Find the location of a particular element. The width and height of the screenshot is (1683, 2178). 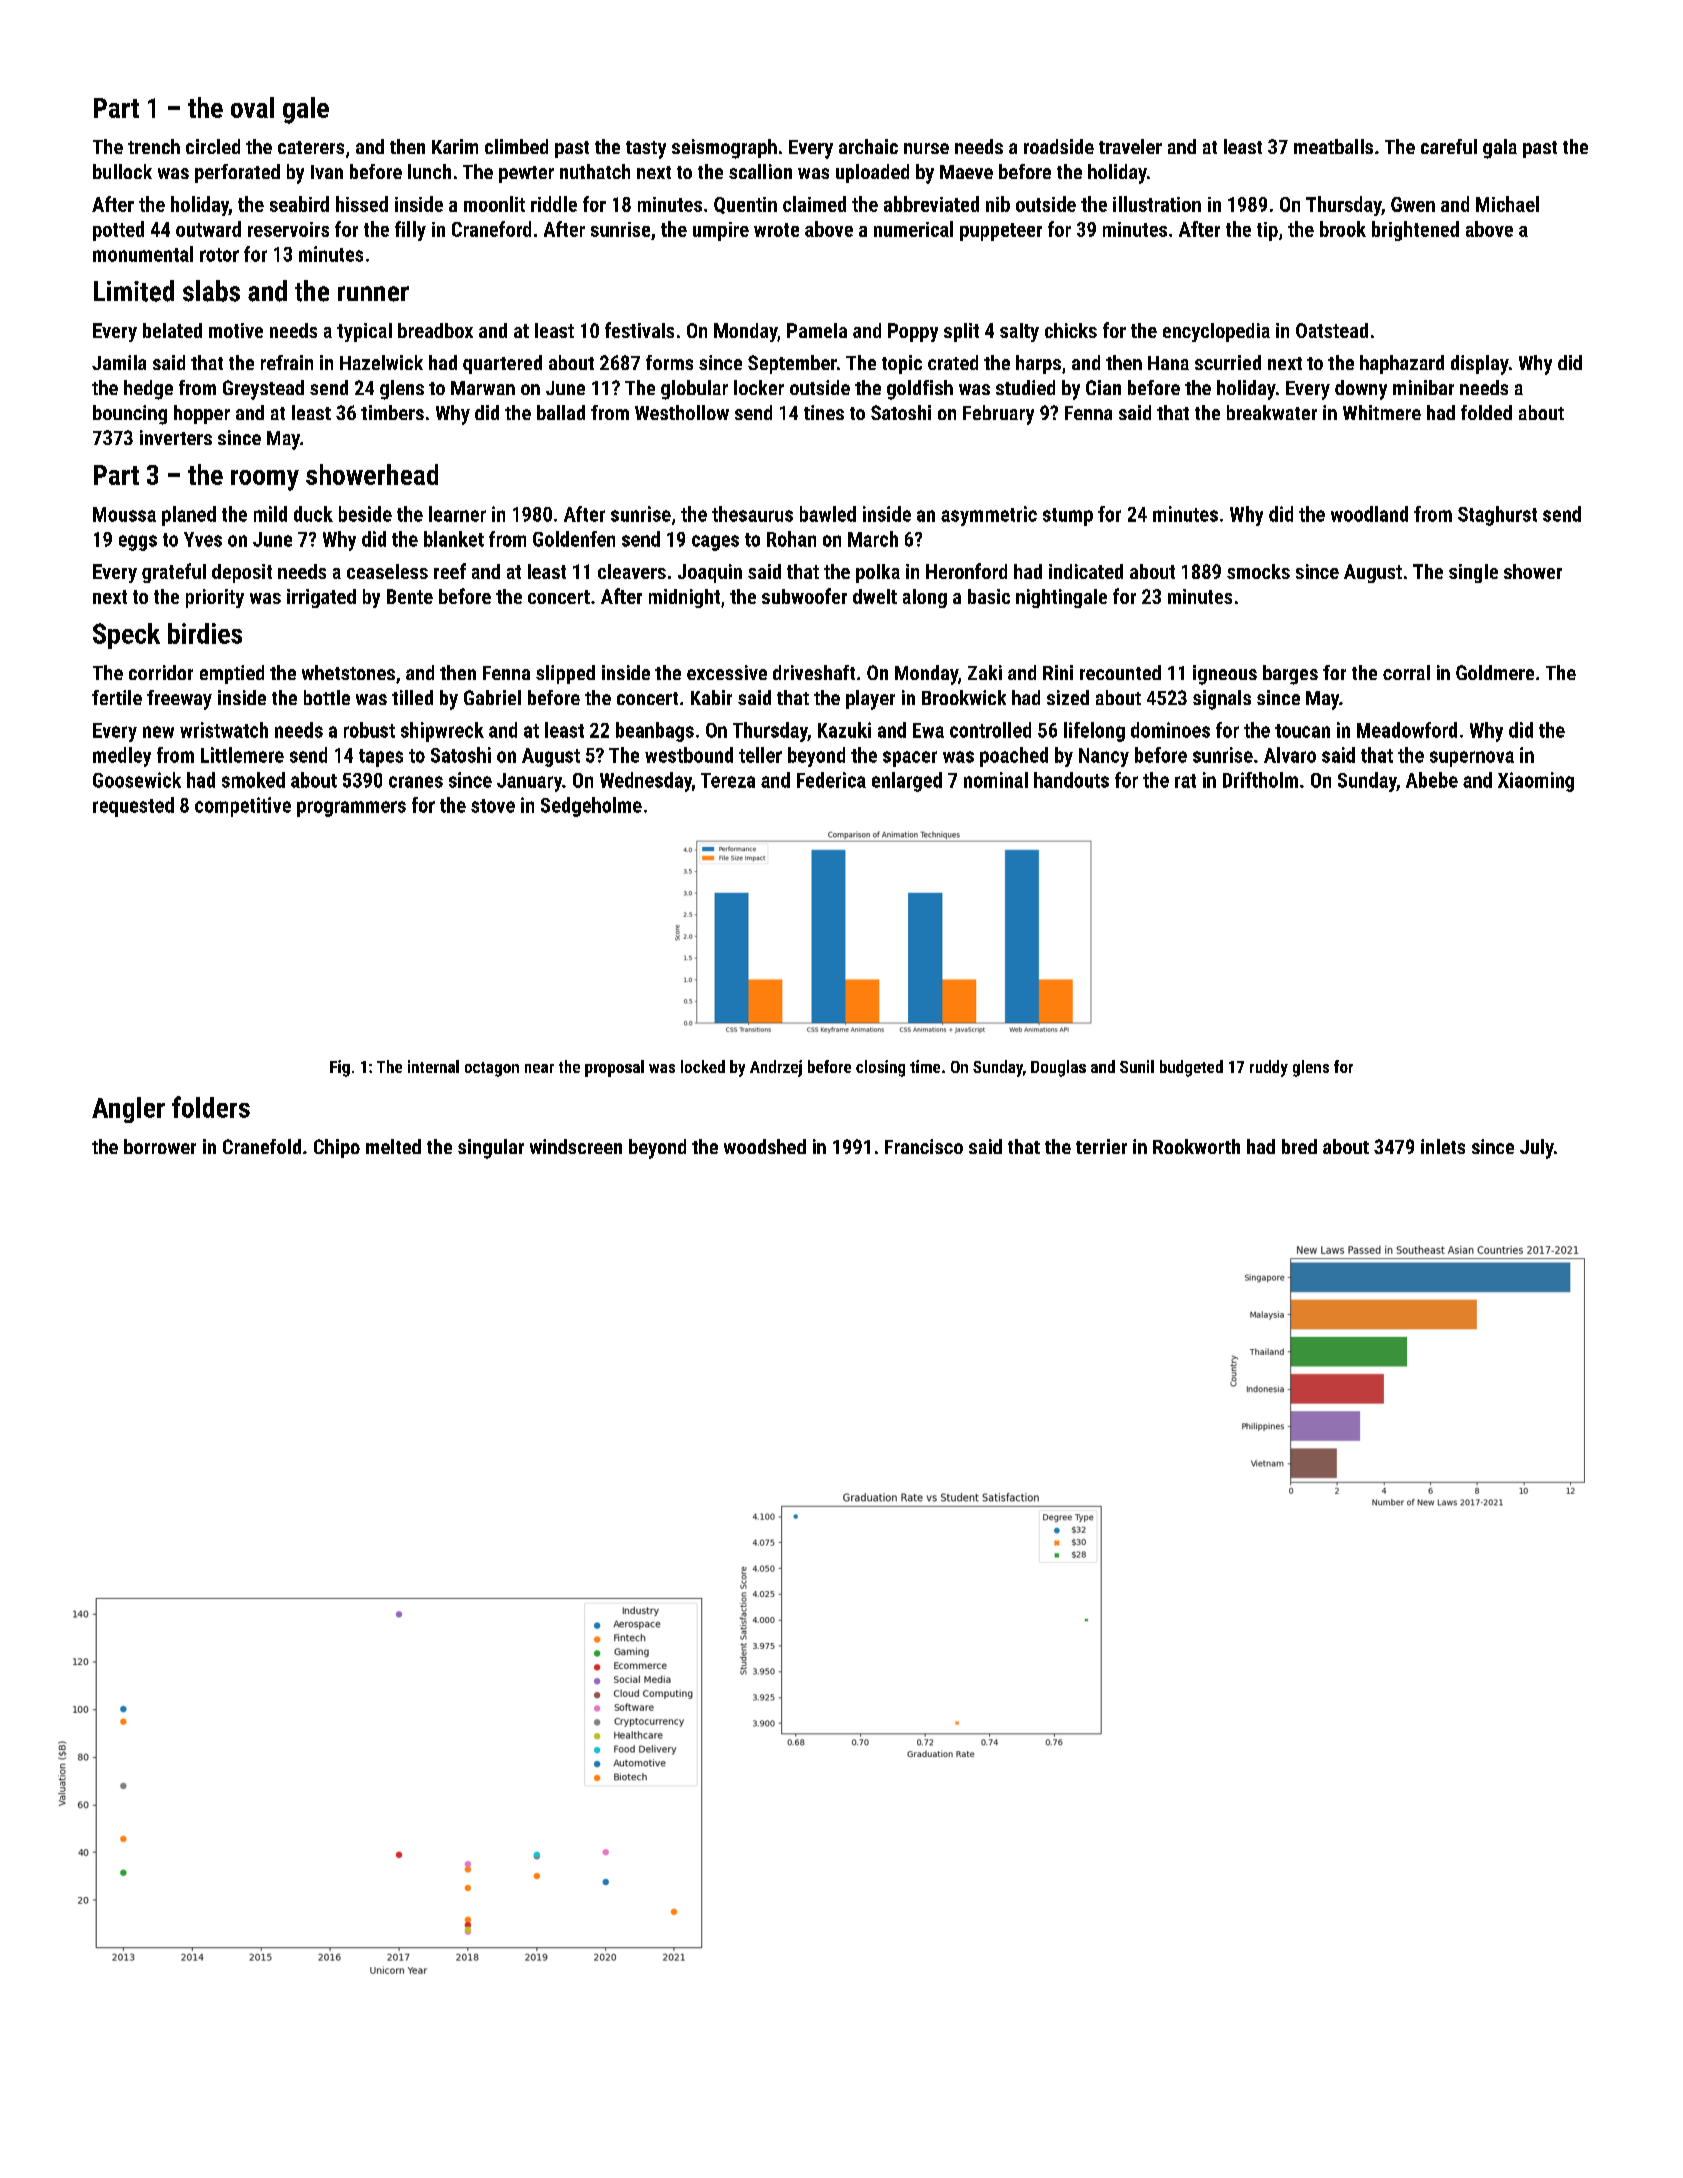

ruddy is located at coordinates (1269, 1068).
